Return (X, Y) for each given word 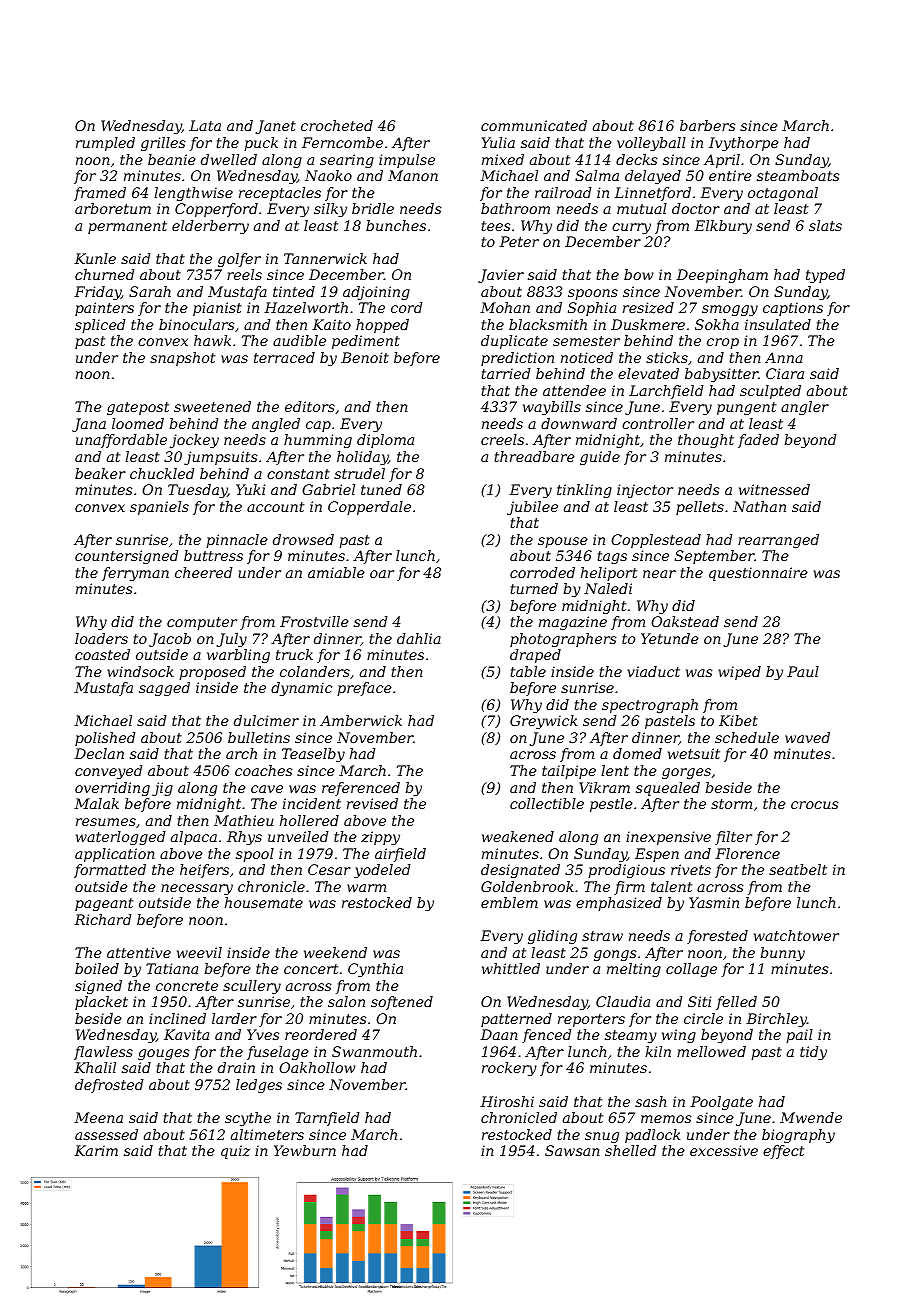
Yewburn (305, 1150)
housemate (264, 902)
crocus (815, 805)
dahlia (419, 638)
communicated (534, 125)
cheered (204, 572)
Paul (803, 671)
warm (366, 888)
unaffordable (121, 441)
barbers (708, 125)
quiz (235, 1152)
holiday (362, 458)
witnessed (774, 489)
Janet (276, 127)
